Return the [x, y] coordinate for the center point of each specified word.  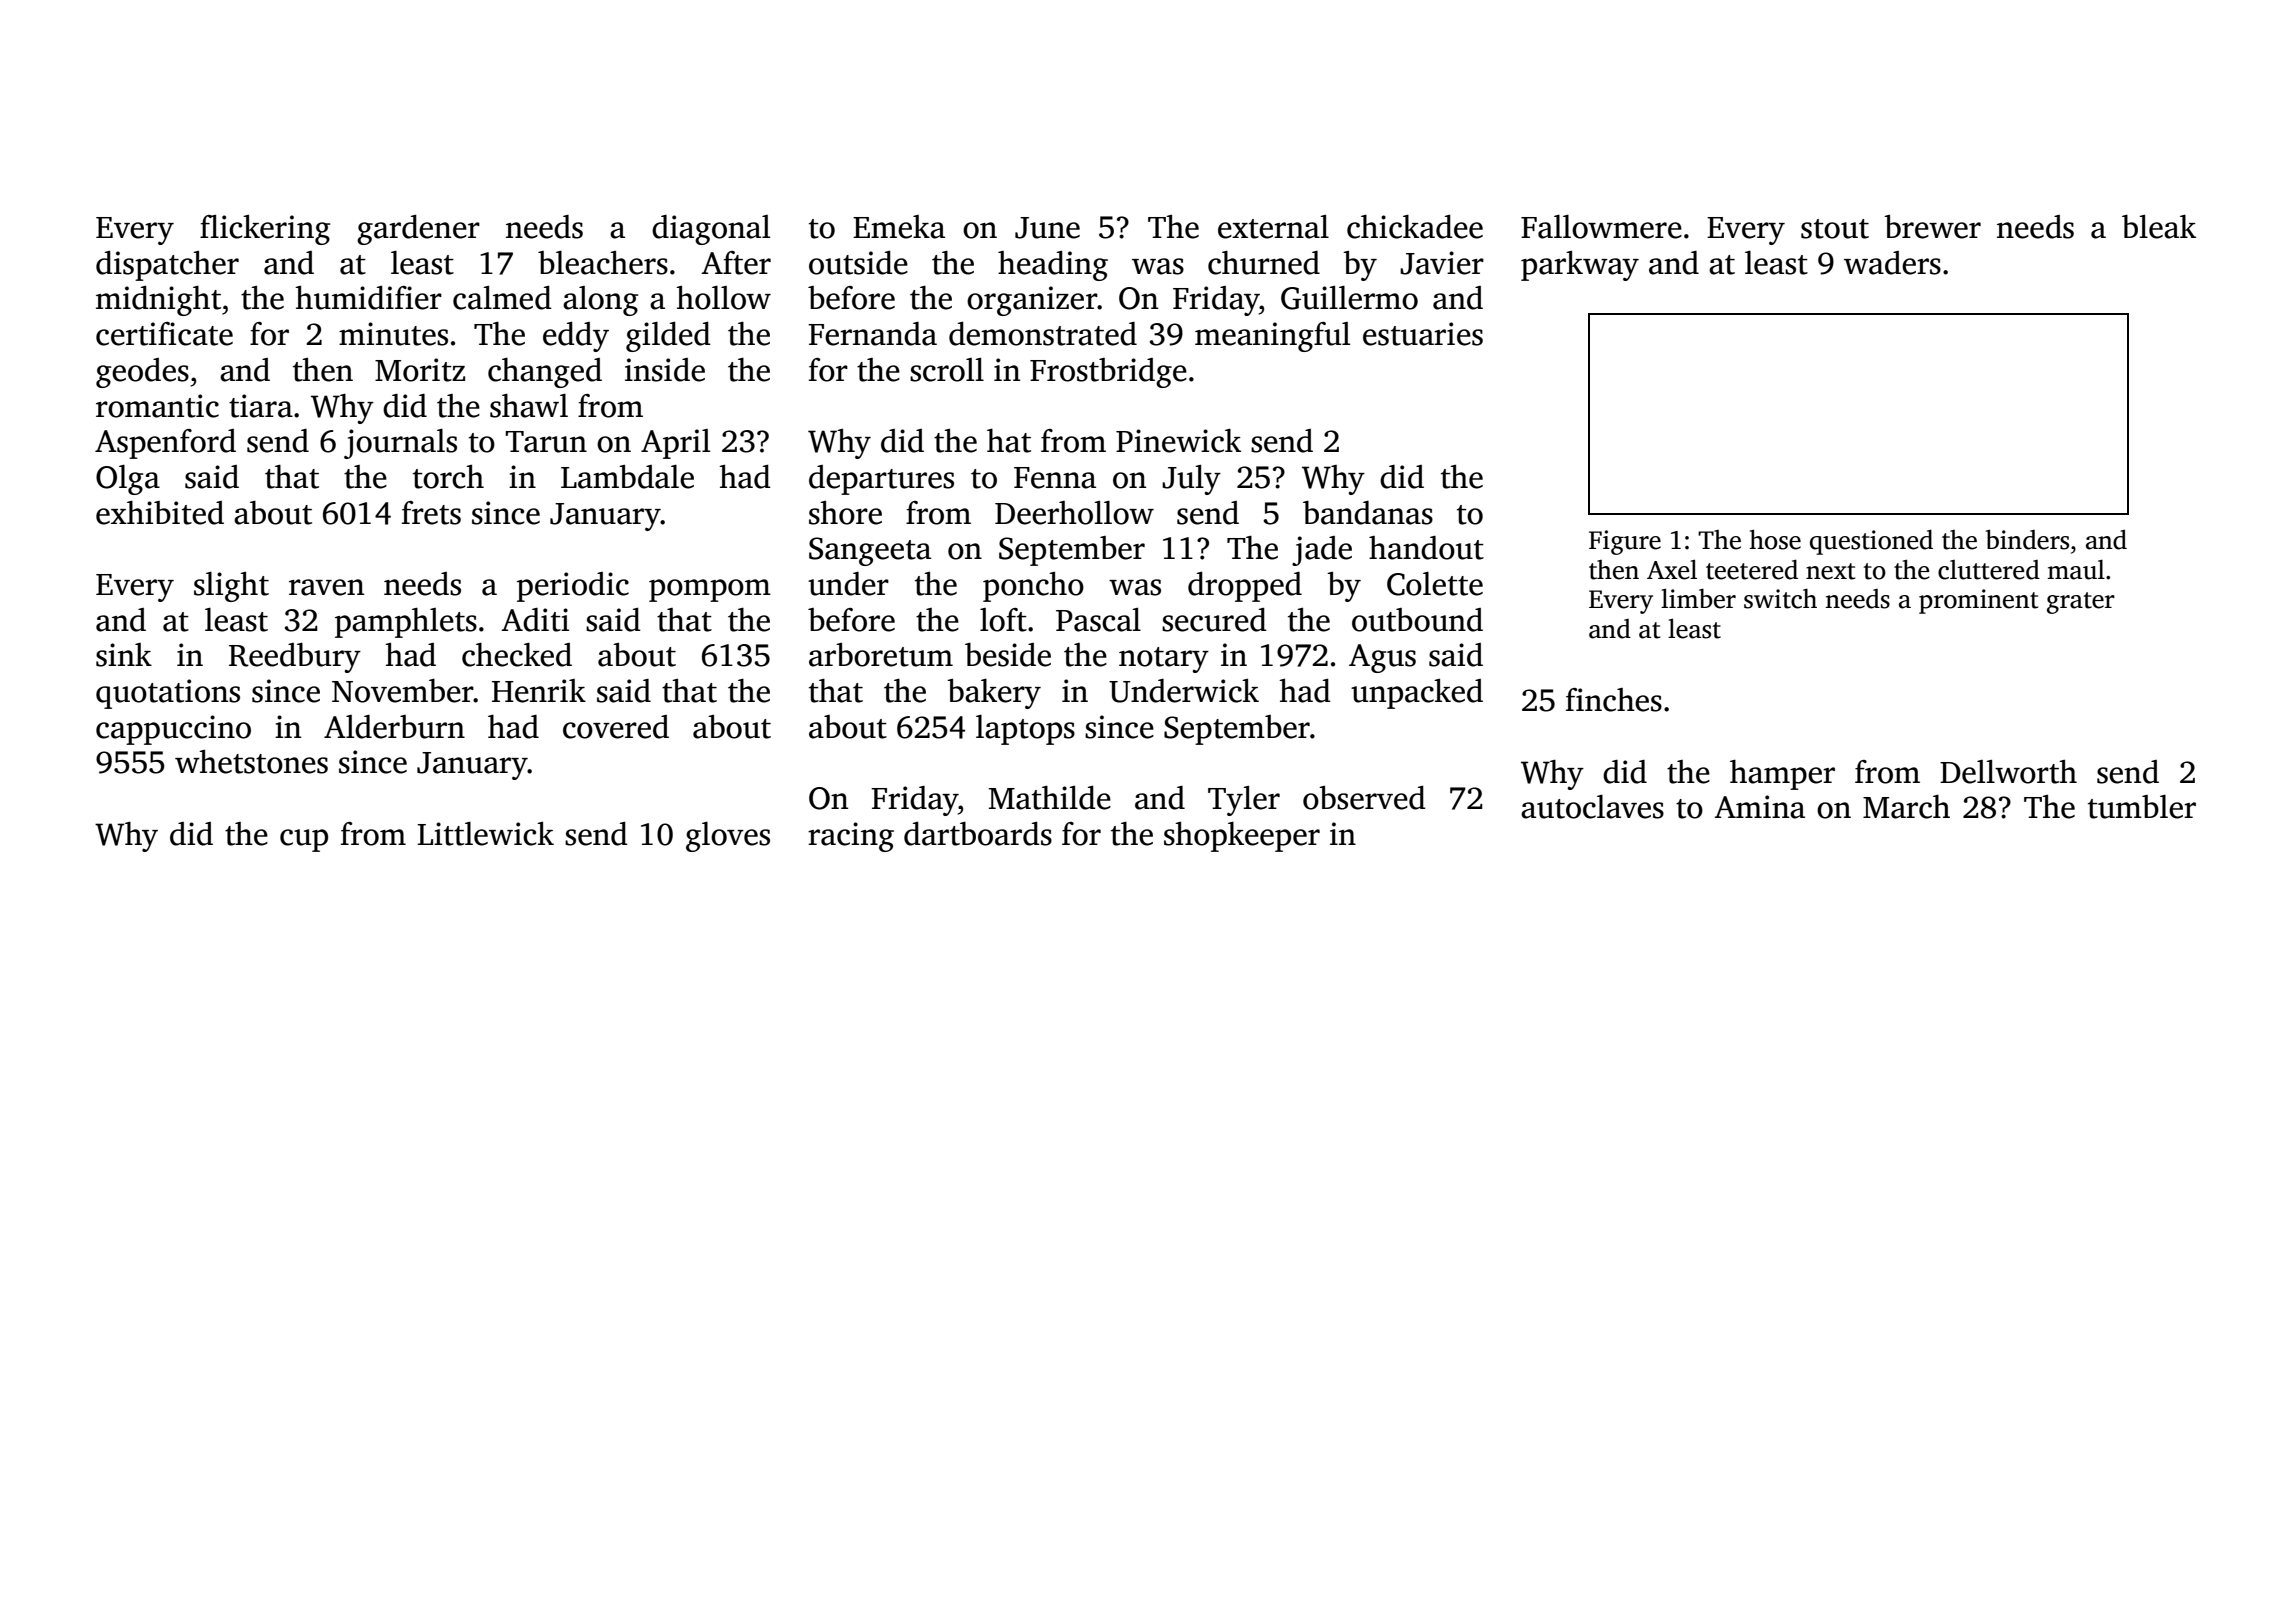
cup [304, 840]
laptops [1025, 730]
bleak [2159, 227]
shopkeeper [1242, 837]
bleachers [603, 263]
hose [1775, 539]
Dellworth [2008, 772]
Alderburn [394, 727]
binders [2027, 539]
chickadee [1415, 227]
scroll [947, 370]
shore [845, 513]
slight [231, 587]
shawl [529, 406]
